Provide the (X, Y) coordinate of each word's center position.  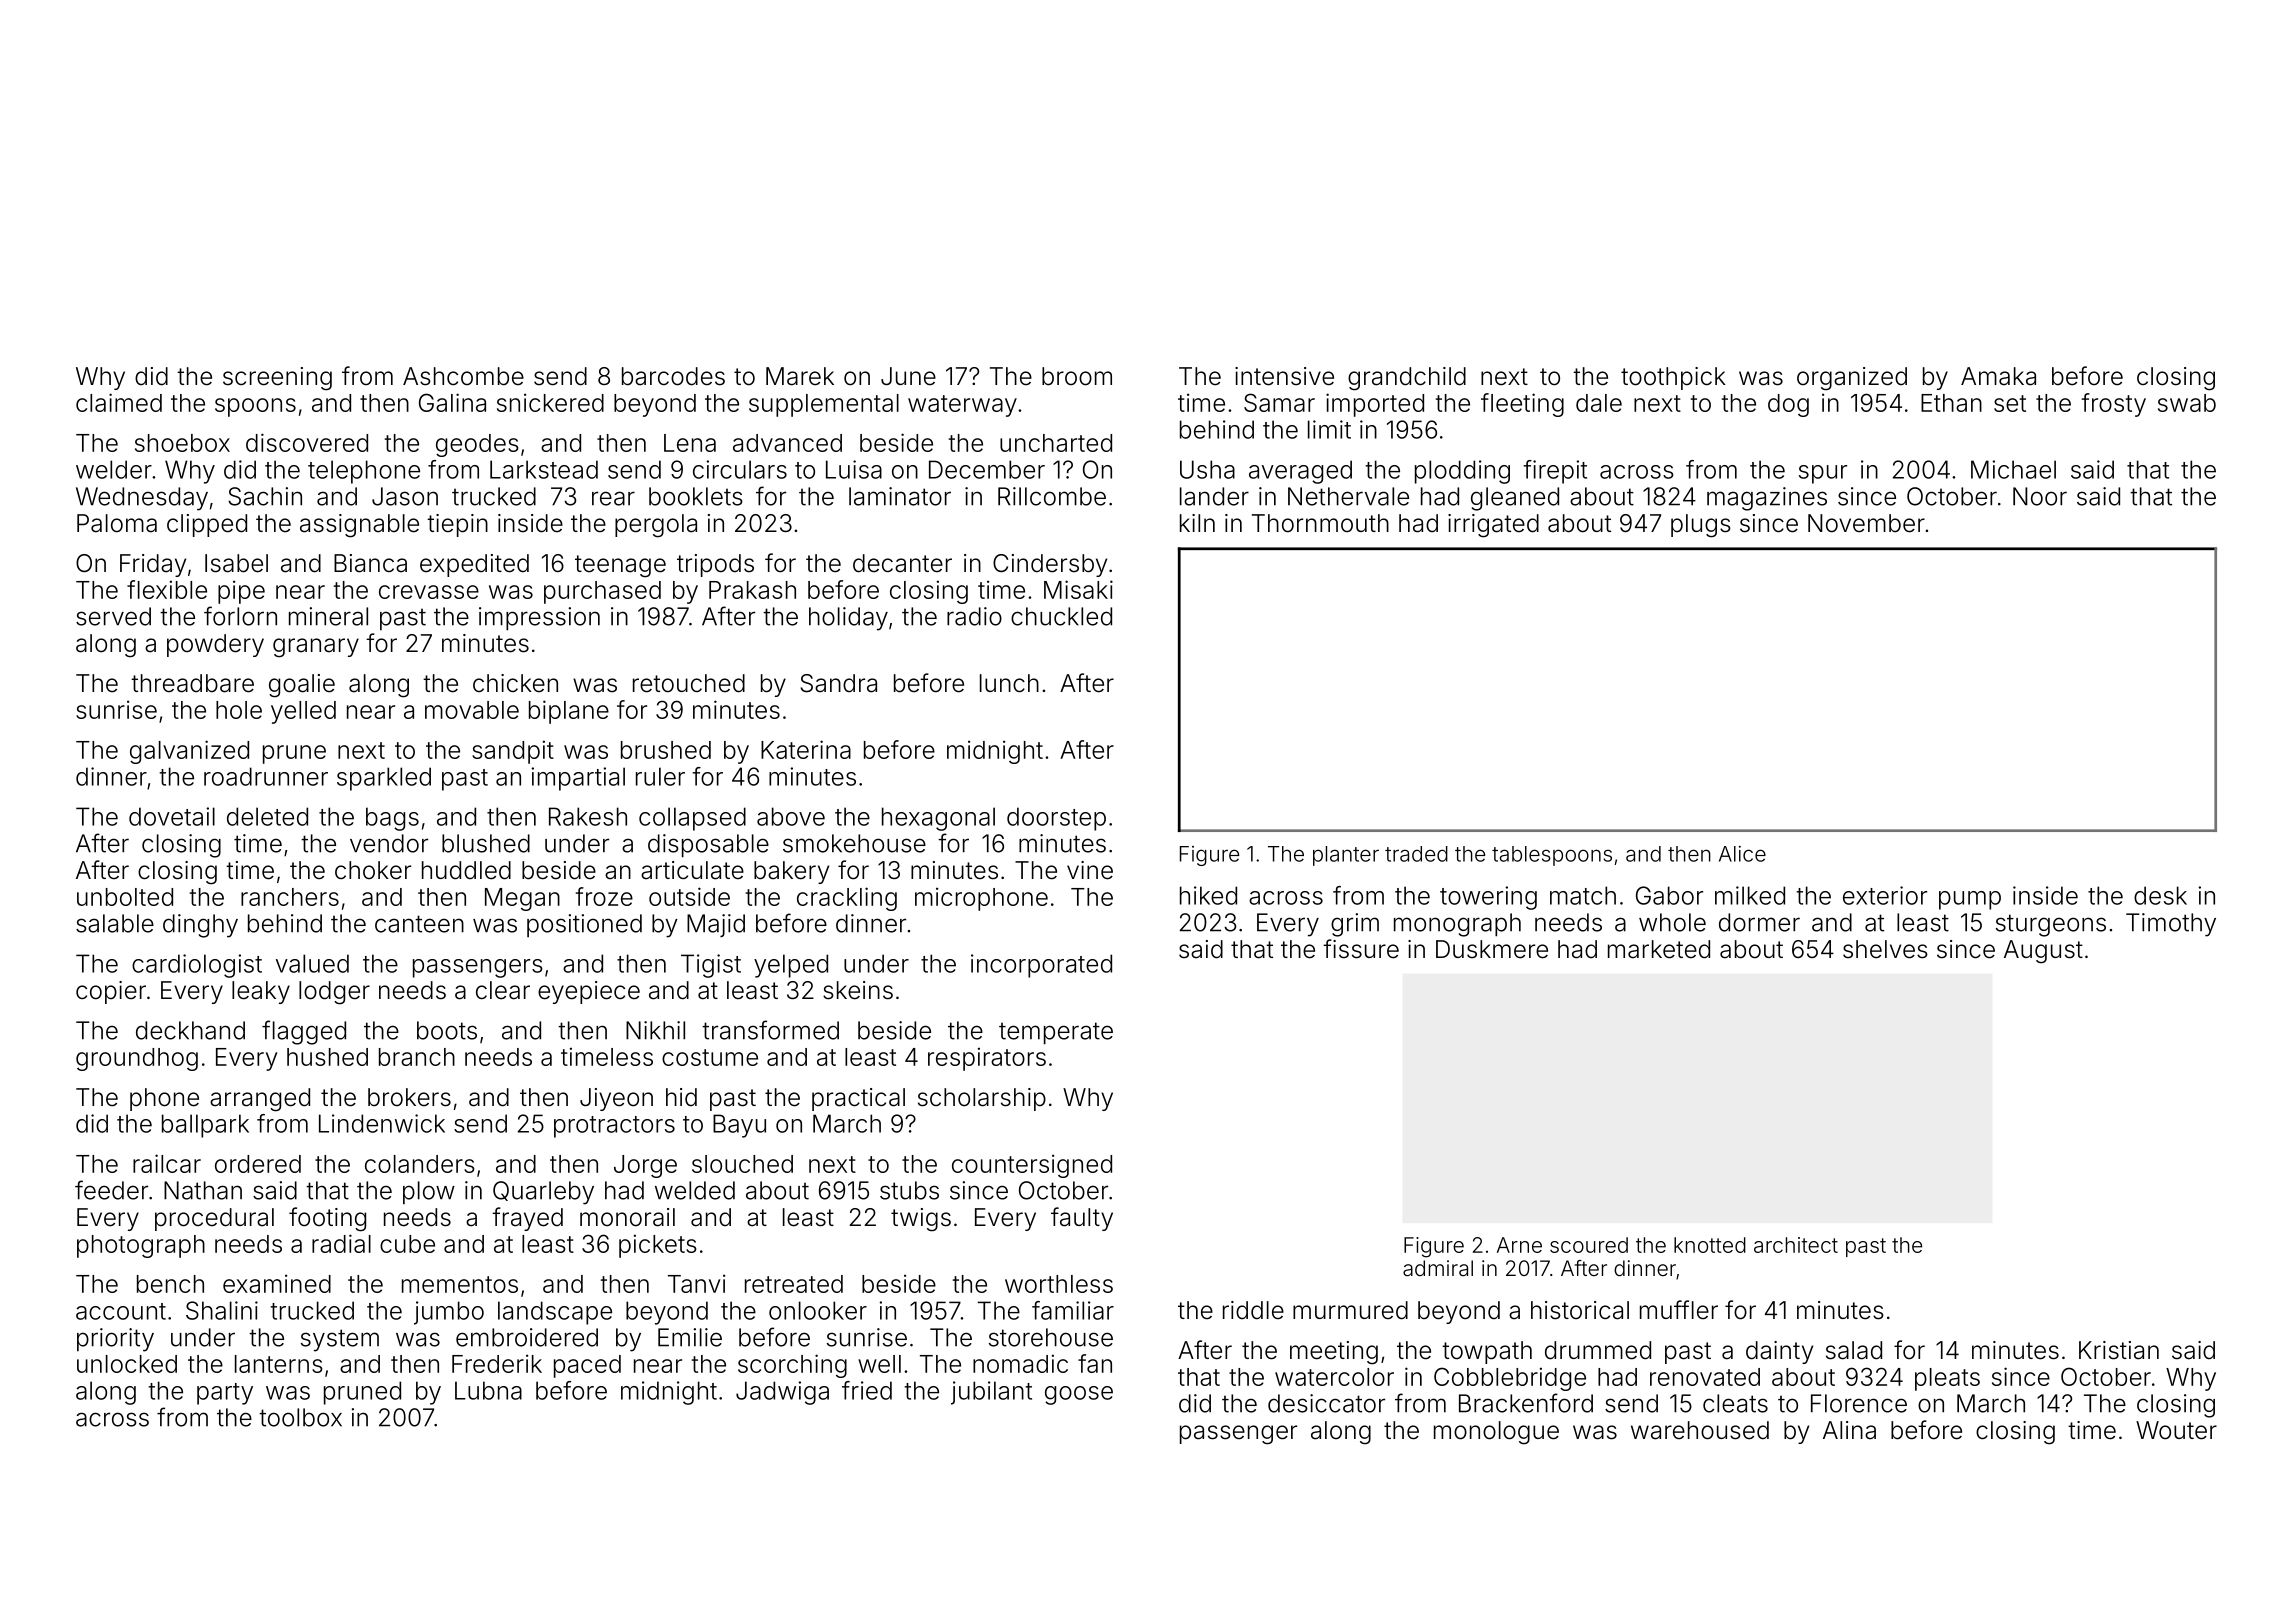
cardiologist (197, 966)
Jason (405, 496)
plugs (1701, 526)
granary (316, 648)
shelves (1885, 949)
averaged (1300, 472)
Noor (2040, 496)
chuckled (1061, 616)
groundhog (137, 1059)
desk (2160, 895)
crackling (847, 899)
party (225, 1394)
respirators (987, 1059)
